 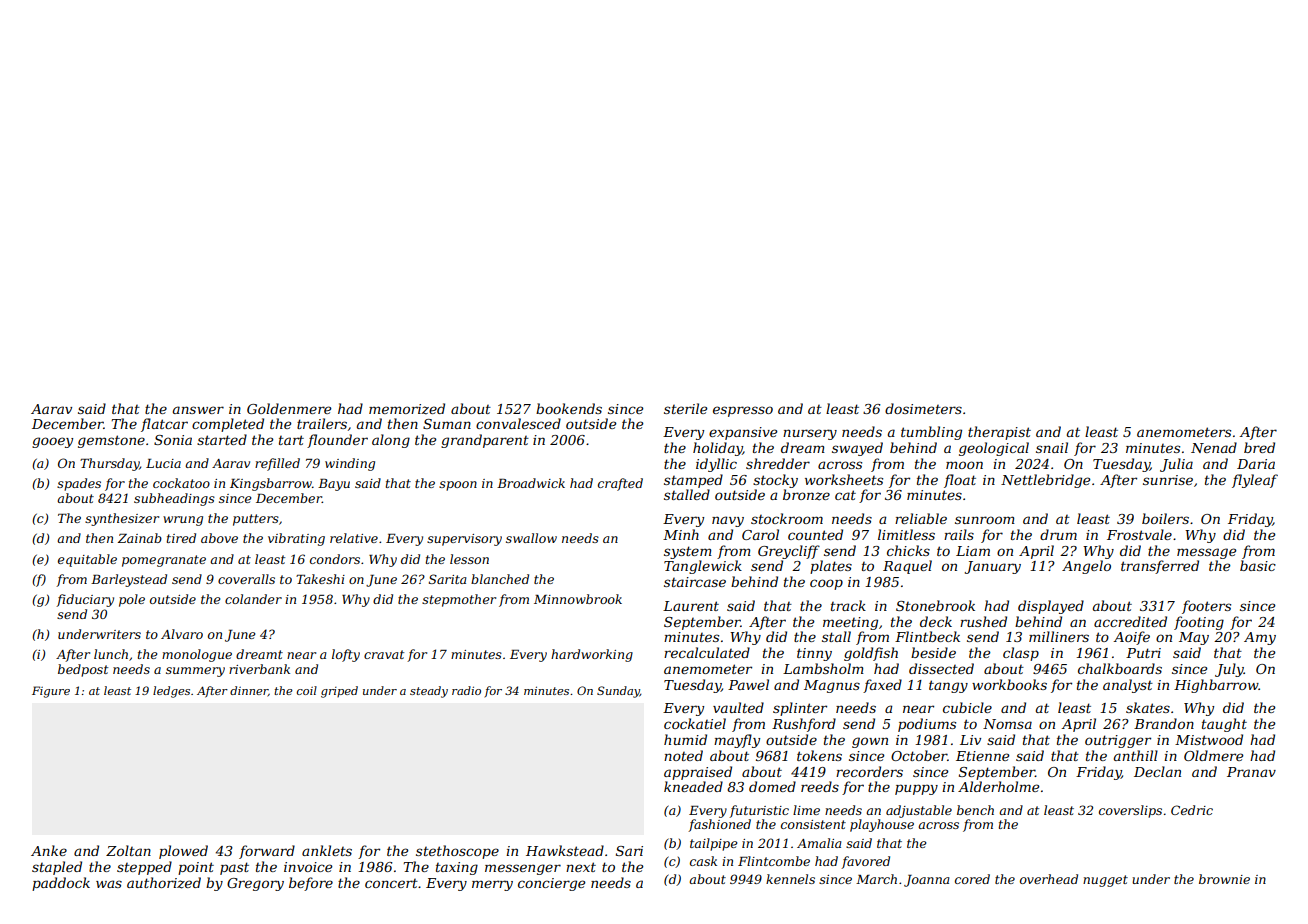 What do you see at coordinates (1206, 553) in the screenshot?
I see `message` at bounding box center [1206, 553].
